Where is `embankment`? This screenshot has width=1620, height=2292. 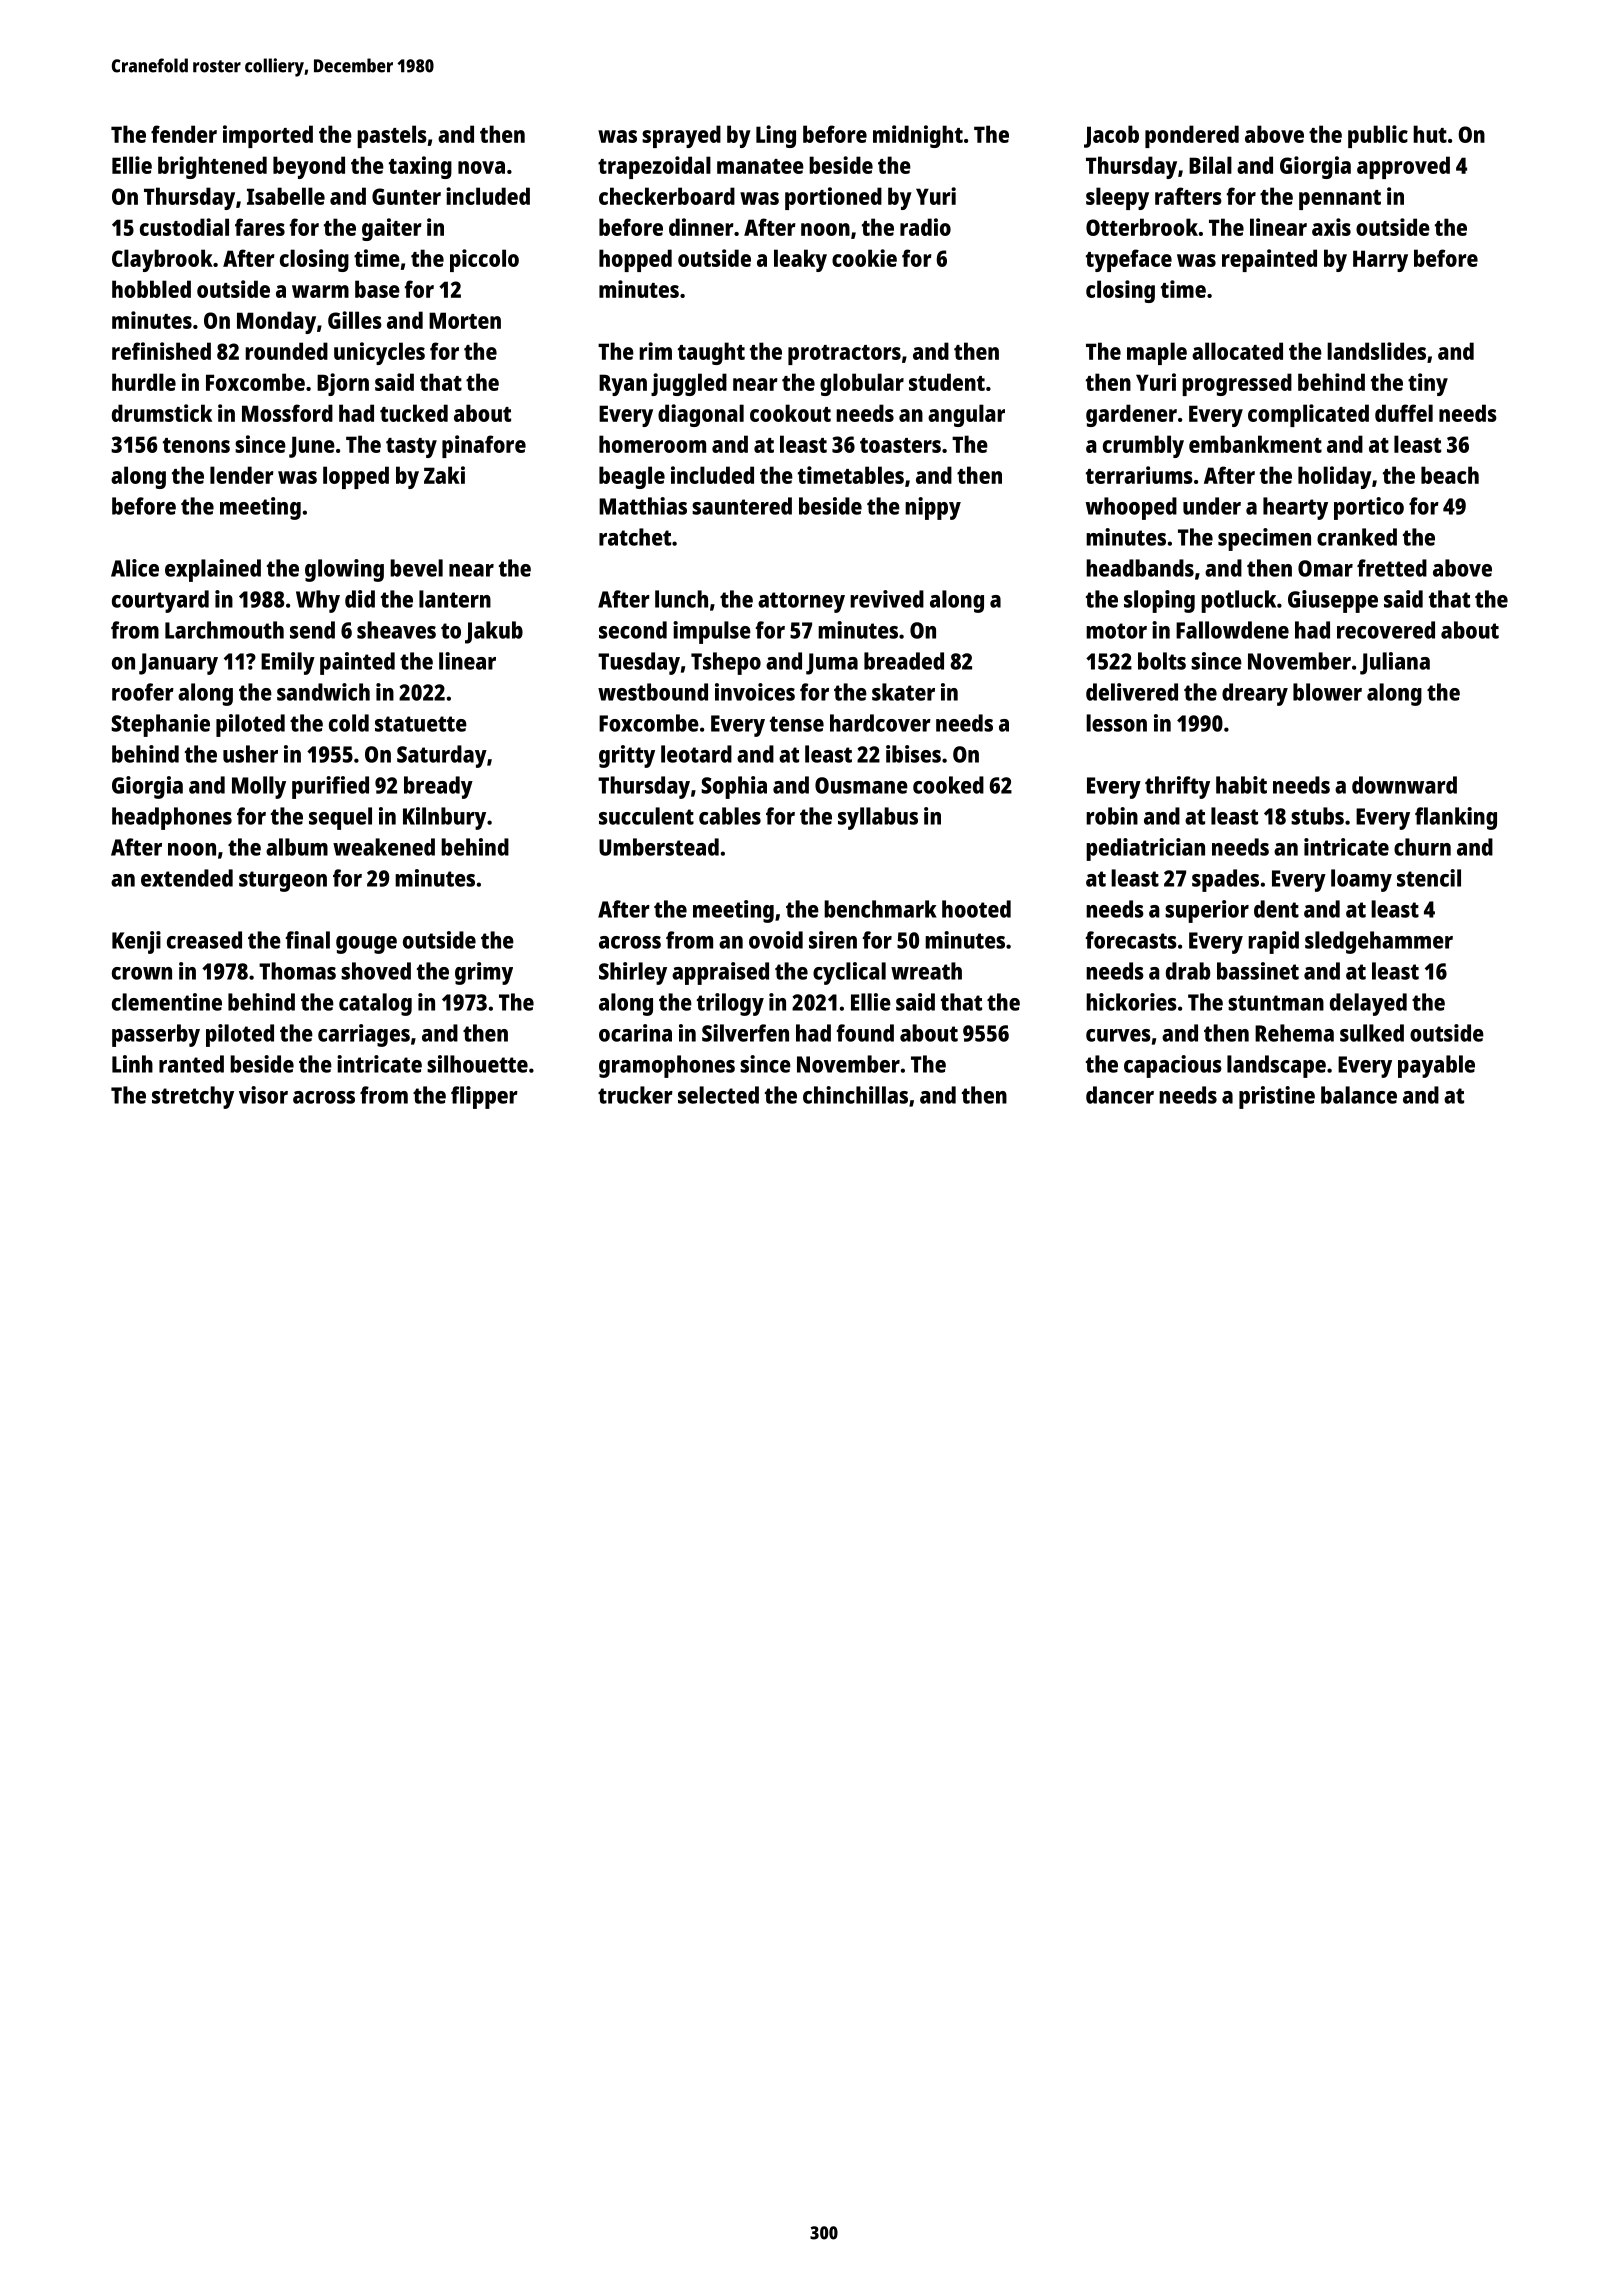
embankment is located at coordinates (1255, 444).
